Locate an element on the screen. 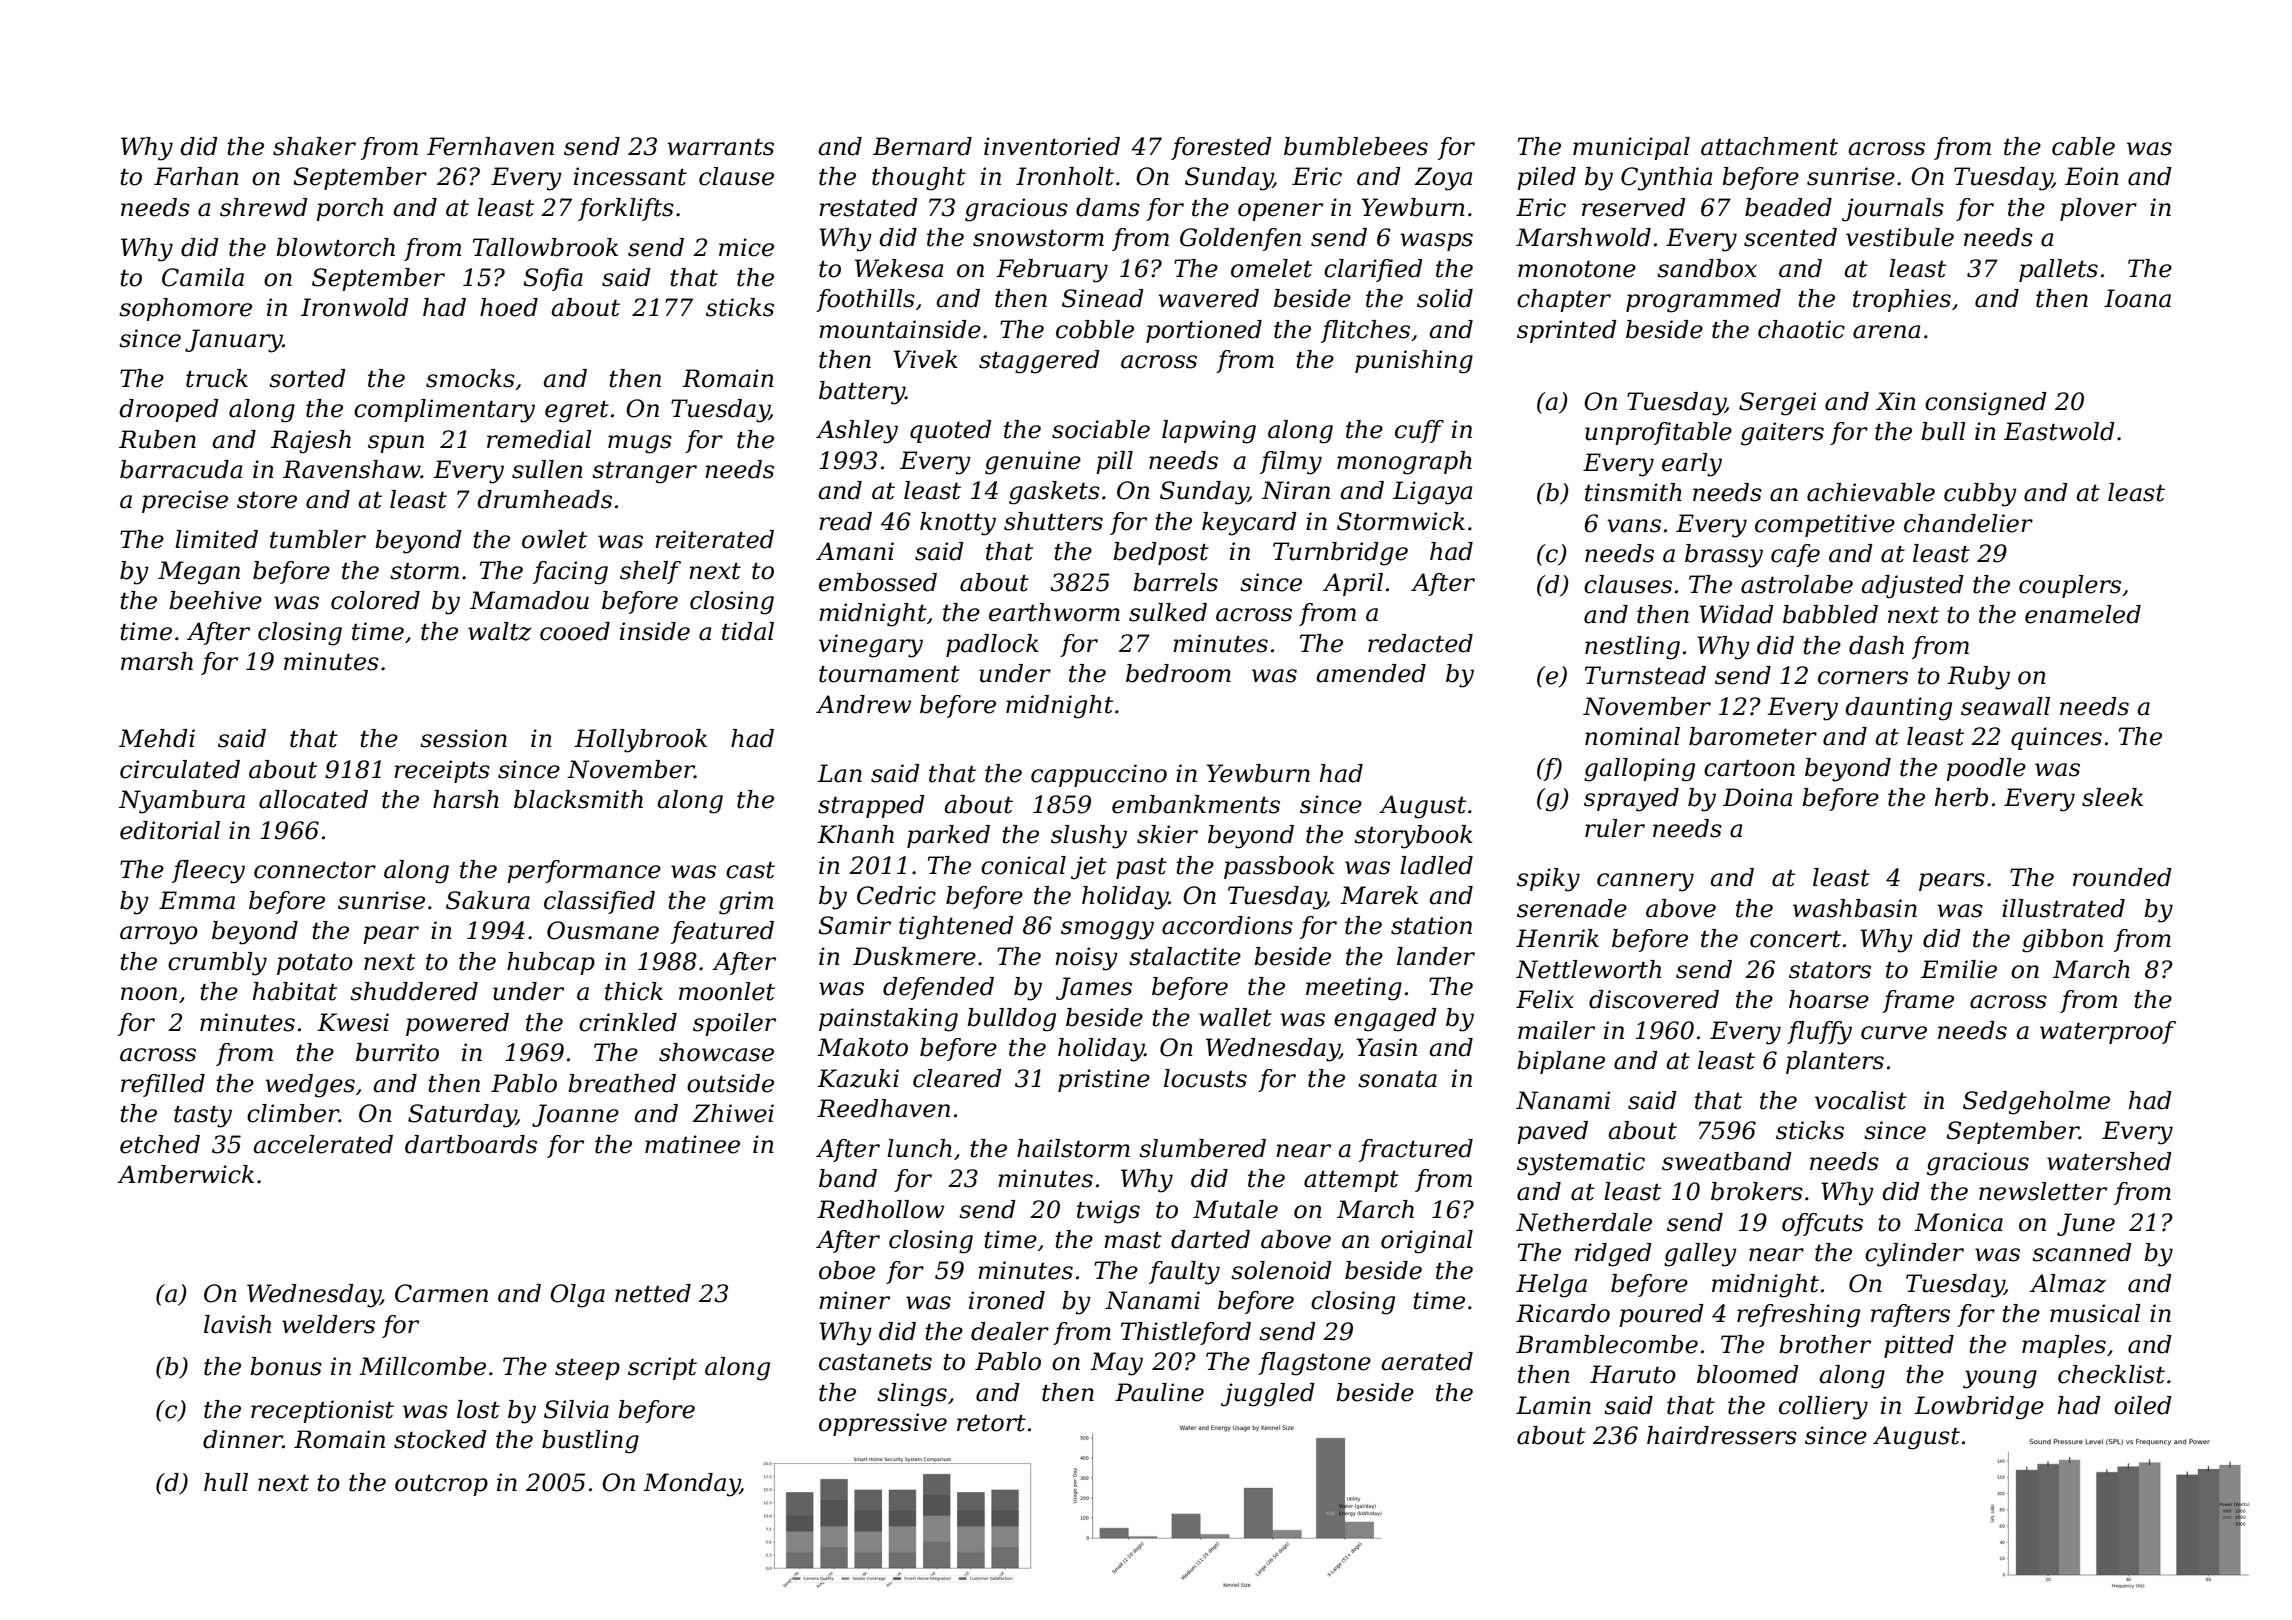  seawall is located at coordinates (2005, 706).
